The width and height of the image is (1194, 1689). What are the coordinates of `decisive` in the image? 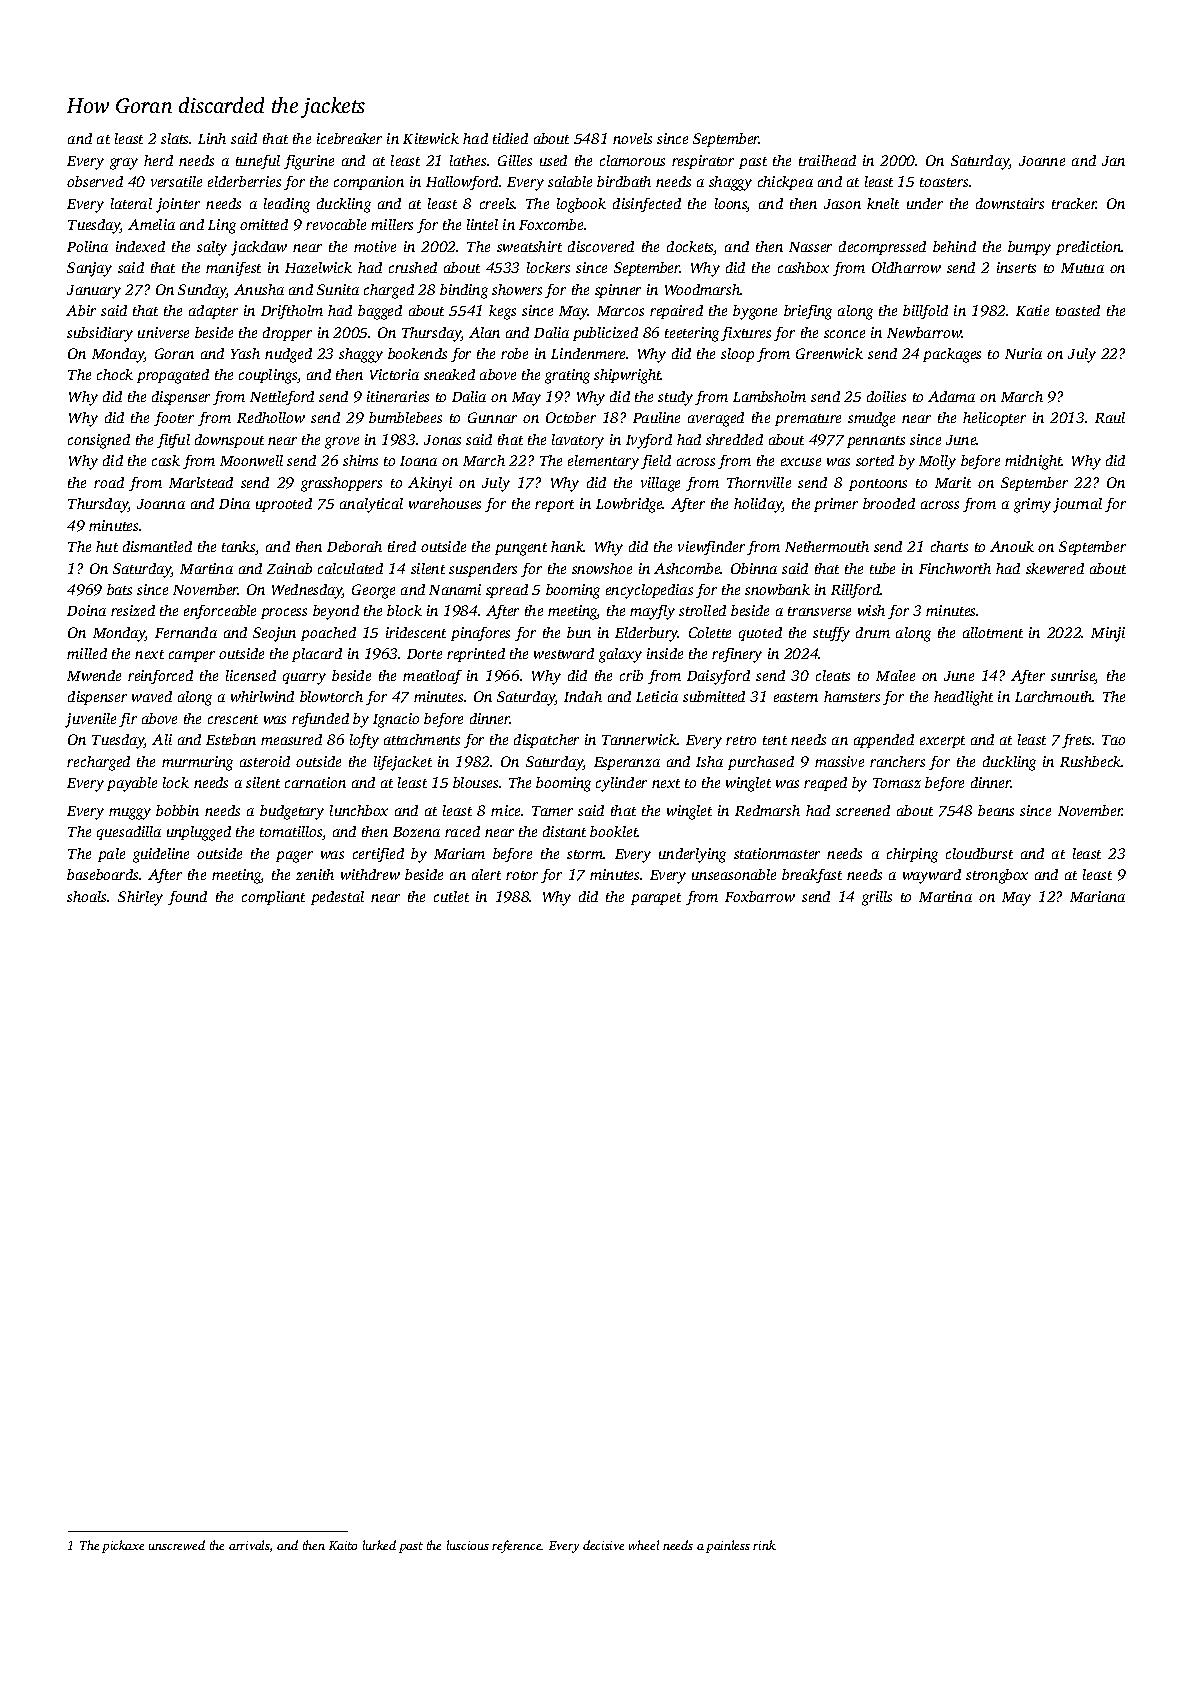 It's located at (603, 1545).
